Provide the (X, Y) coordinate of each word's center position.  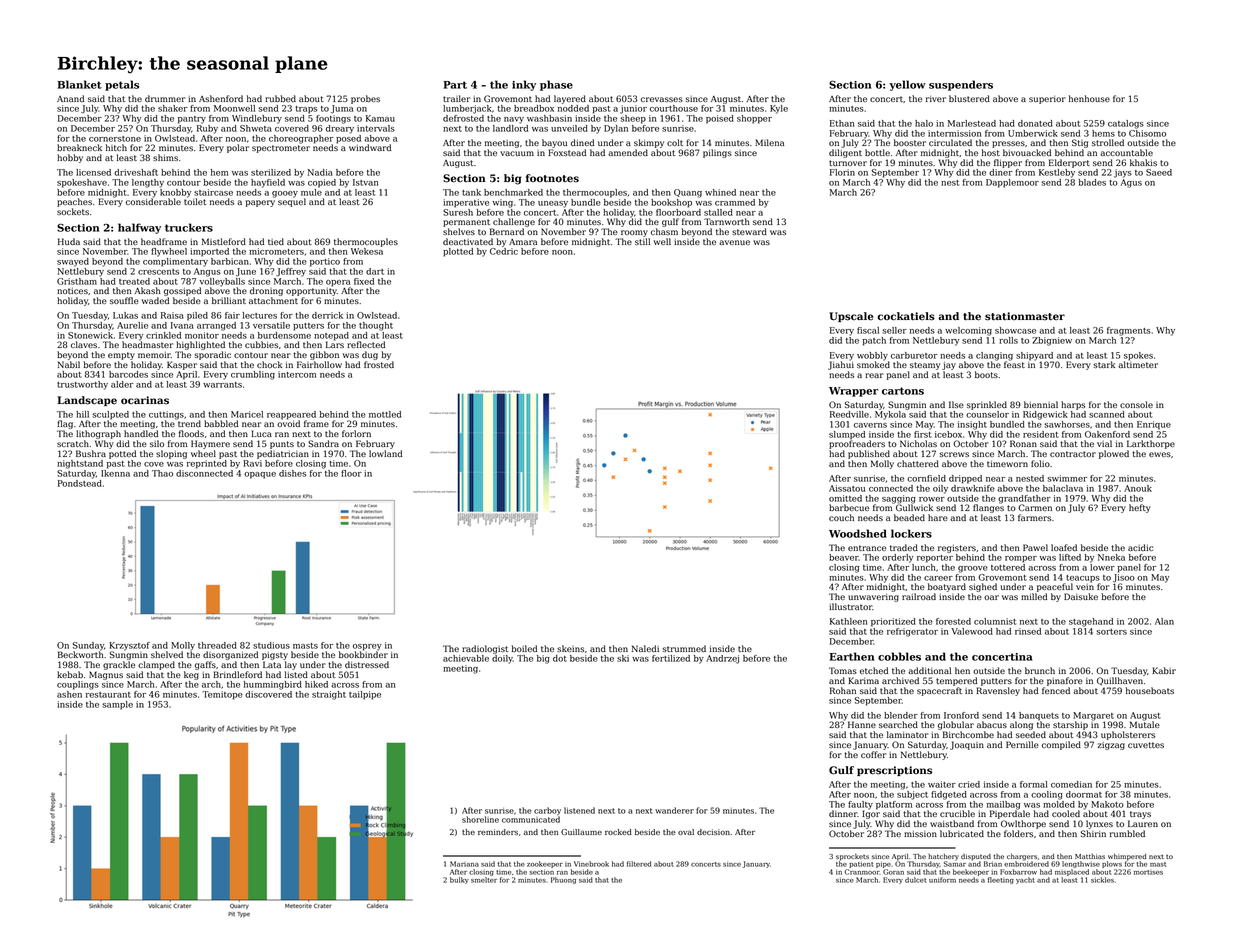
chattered (918, 463)
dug (370, 355)
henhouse (1089, 98)
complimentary (175, 262)
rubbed (280, 98)
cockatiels (906, 316)
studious (271, 645)
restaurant (108, 695)
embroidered (1026, 864)
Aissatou (847, 488)
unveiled (569, 128)
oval (686, 832)
